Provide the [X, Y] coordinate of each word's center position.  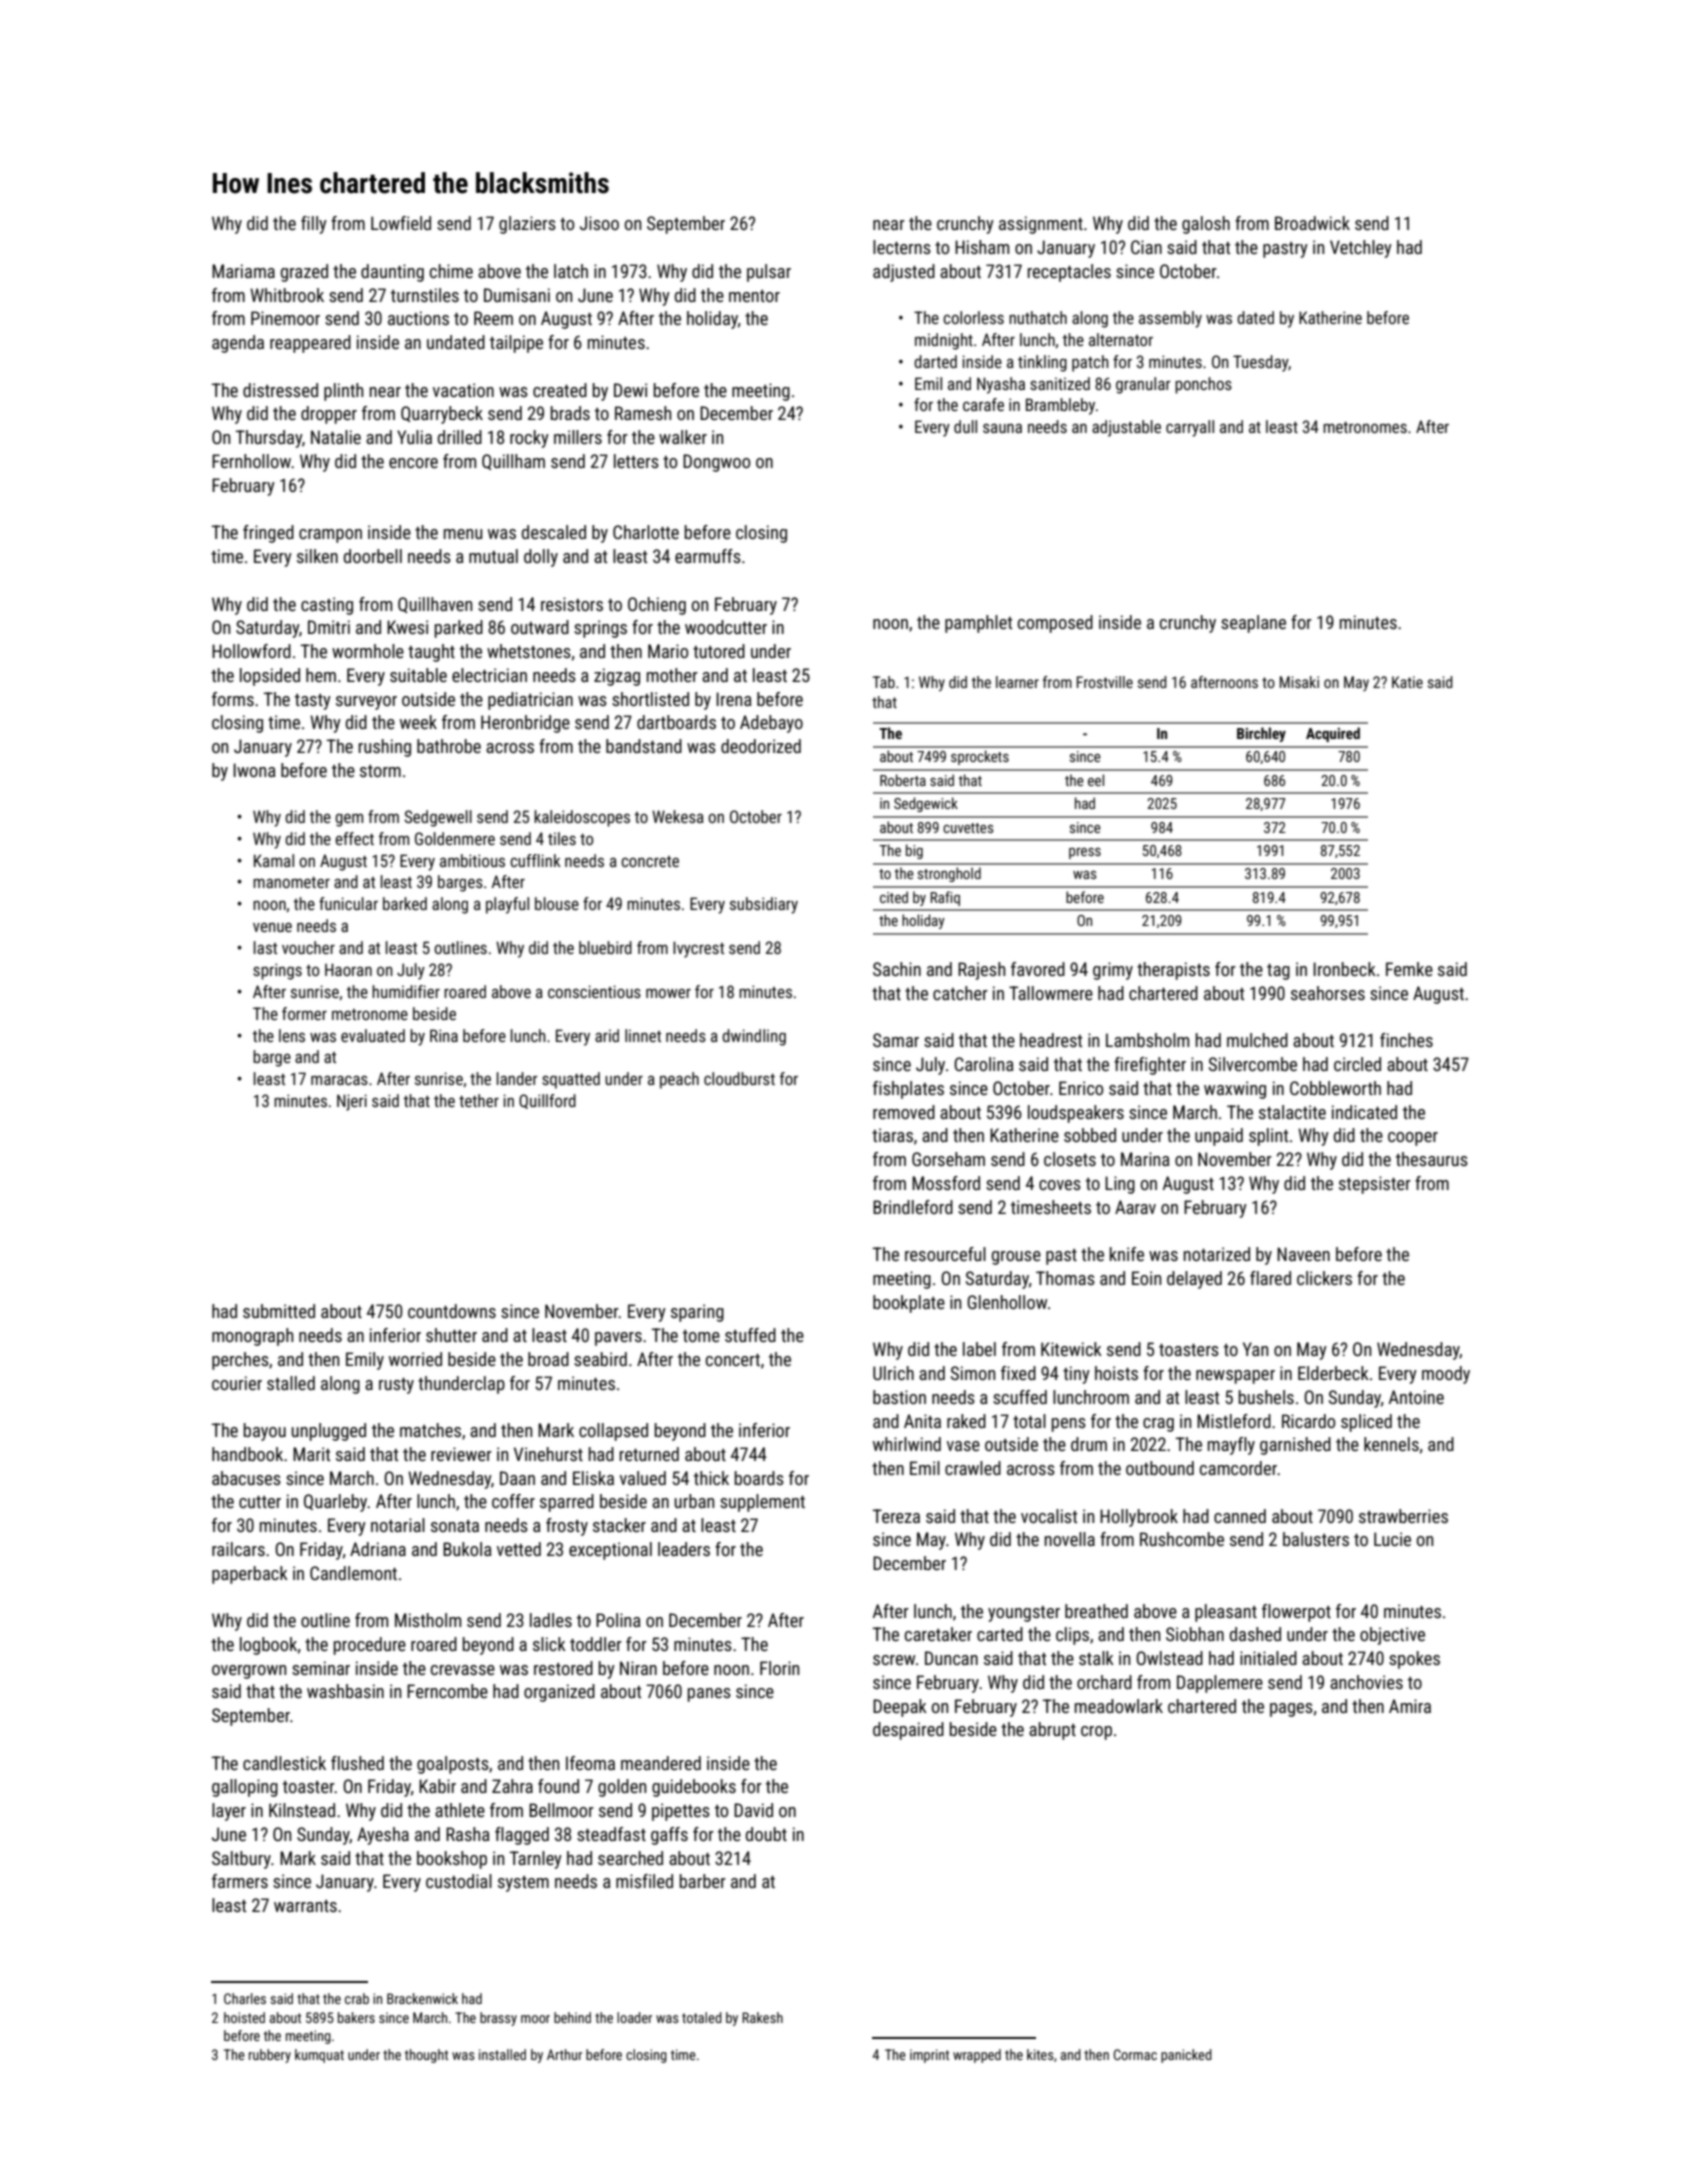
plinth [343, 392]
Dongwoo [716, 463]
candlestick [284, 1763]
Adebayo [771, 724]
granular [1143, 385]
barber [703, 1881]
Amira [1410, 1706]
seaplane [1253, 624]
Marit [311, 1454]
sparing [697, 1313]
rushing [385, 748]
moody [1446, 1375]
